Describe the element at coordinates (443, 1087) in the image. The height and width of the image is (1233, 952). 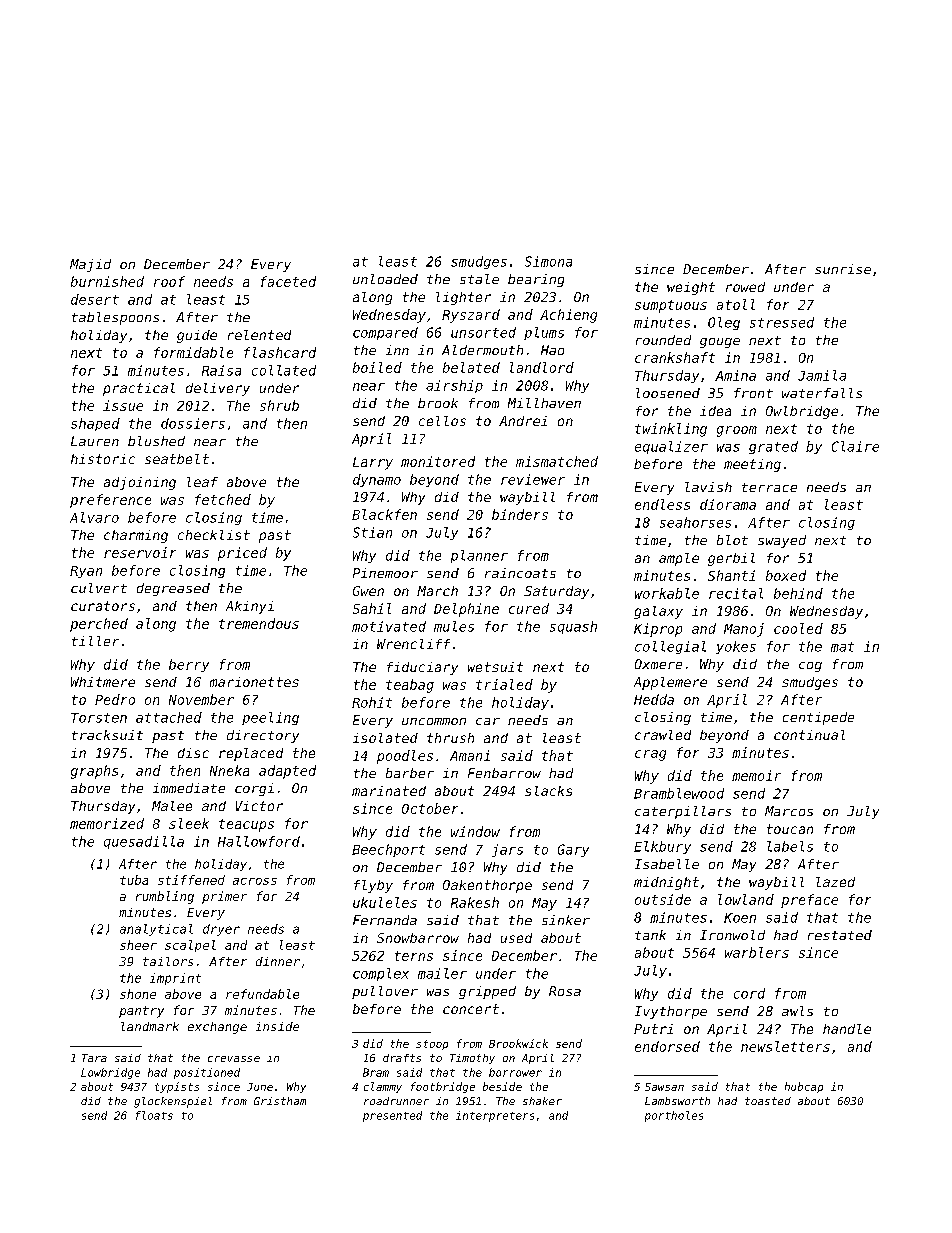
I see `footbridge` at that location.
